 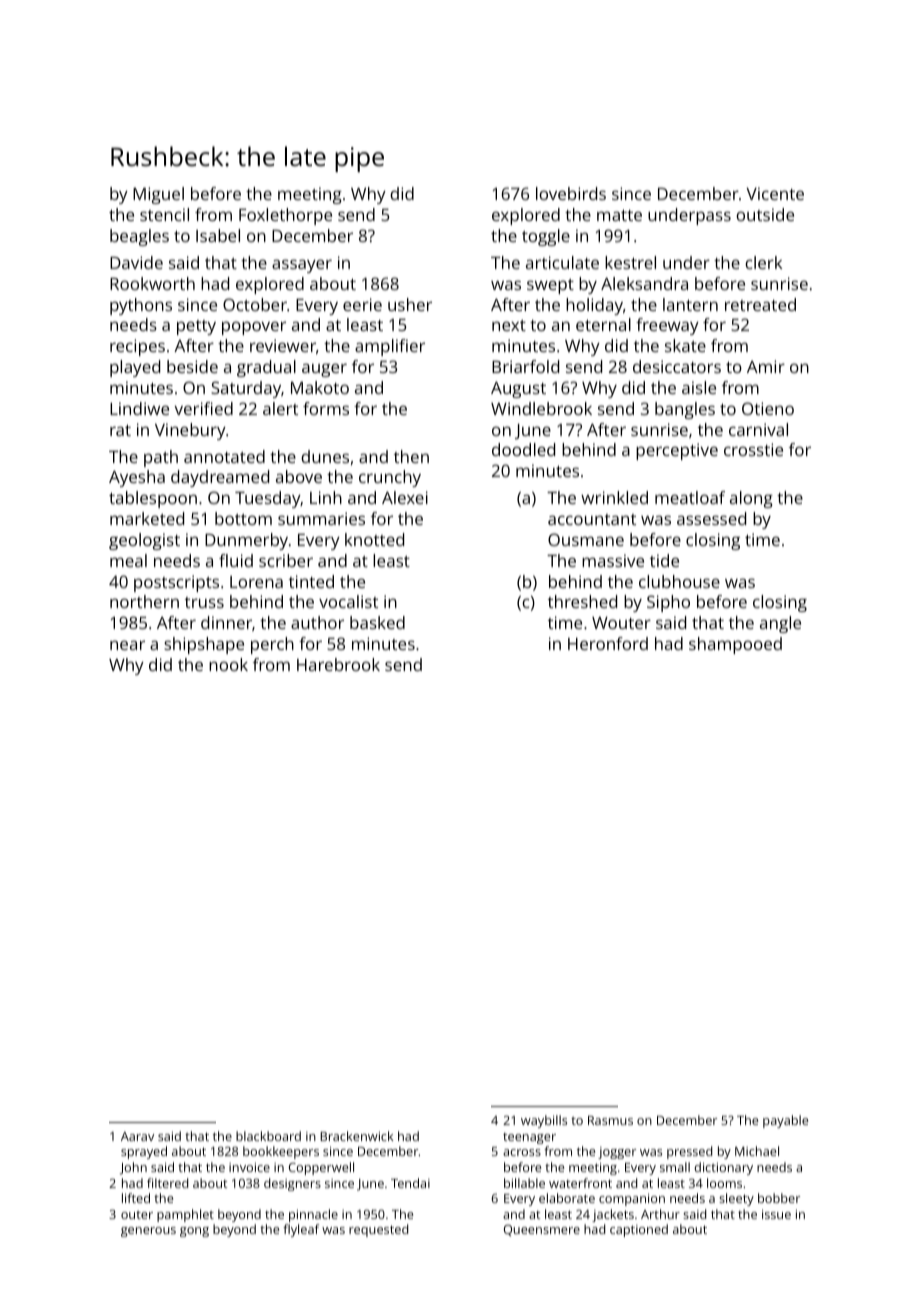 What do you see at coordinates (608, 643) in the image?
I see `Heronford` at bounding box center [608, 643].
